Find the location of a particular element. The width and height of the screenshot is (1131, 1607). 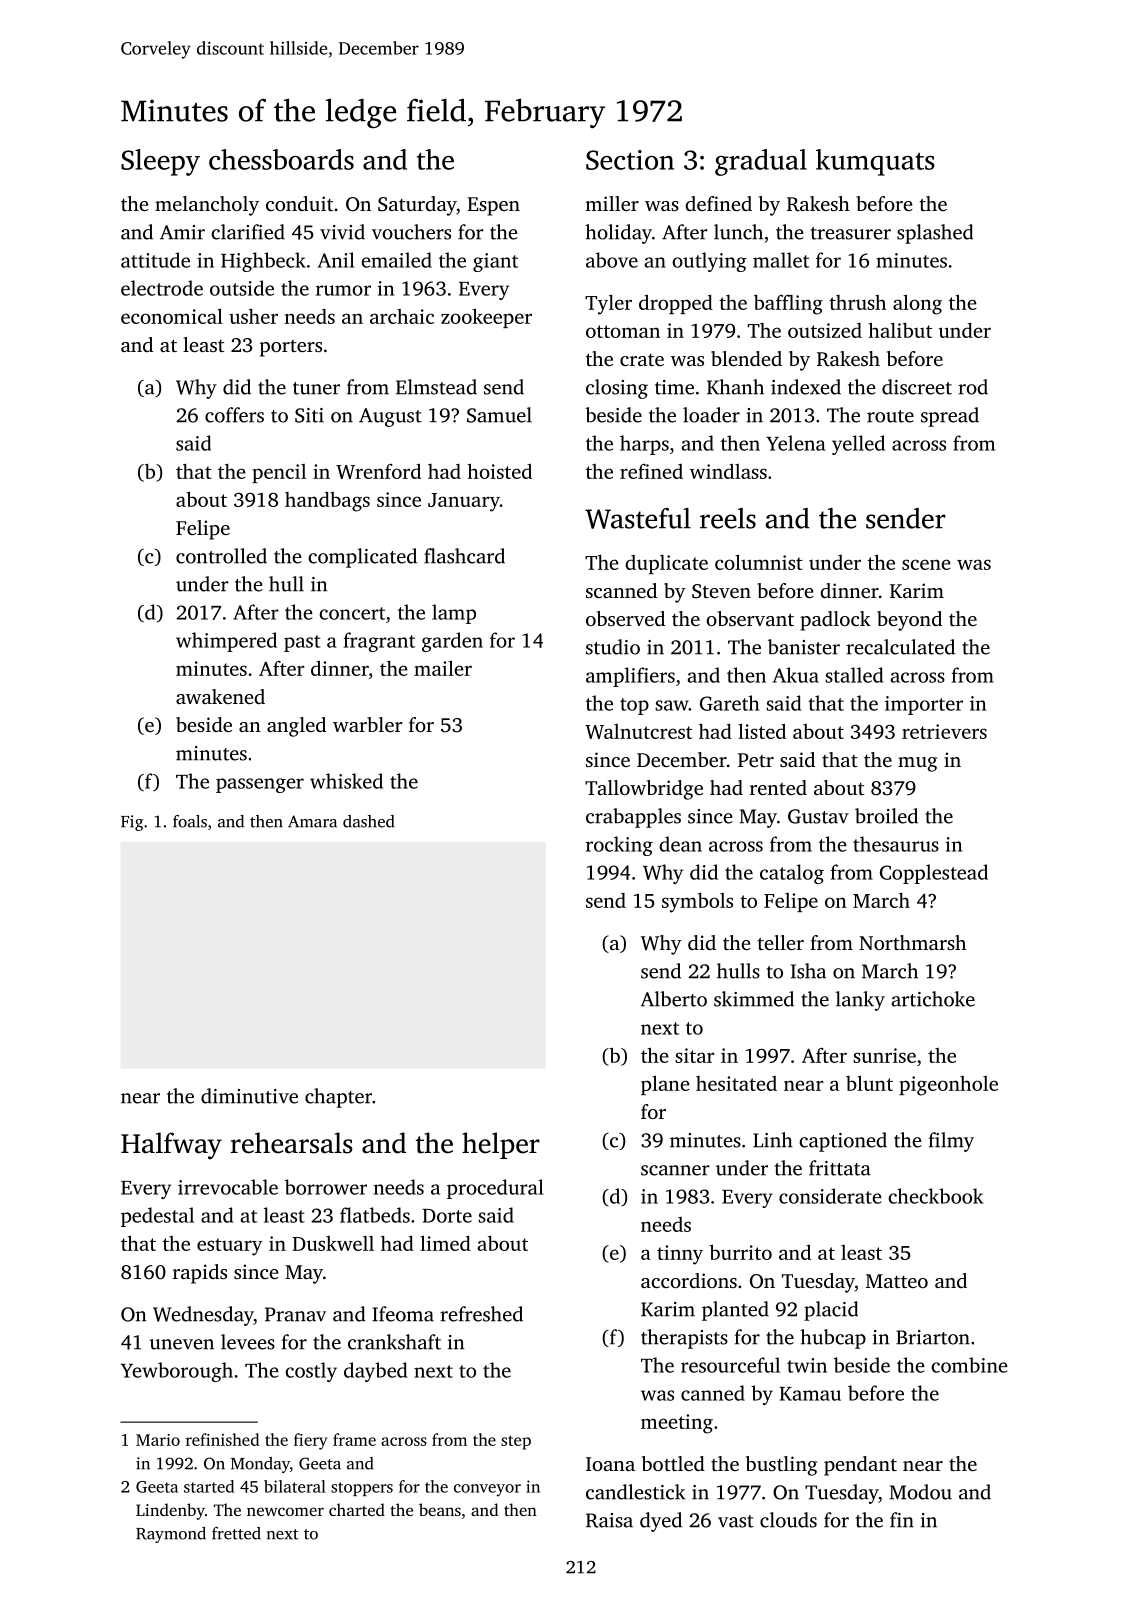

along is located at coordinates (917, 304).
